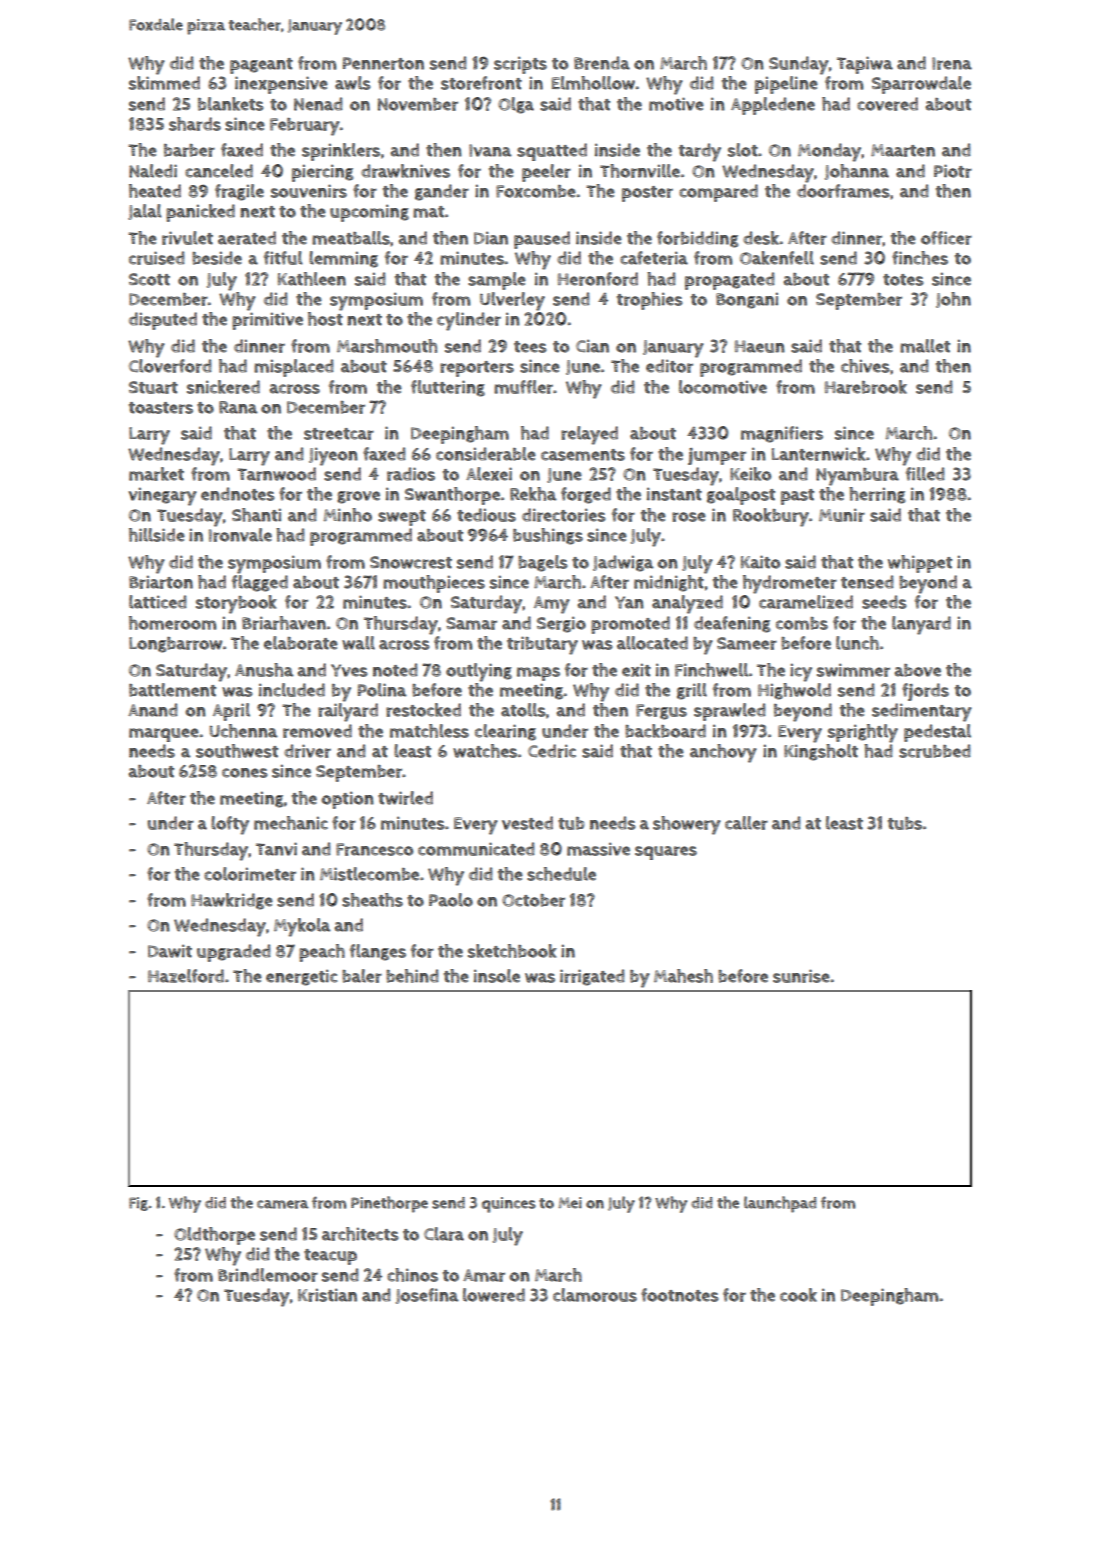  Describe the element at coordinates (309, 191) in the screenshot. I see `souvenirs` at that location.
